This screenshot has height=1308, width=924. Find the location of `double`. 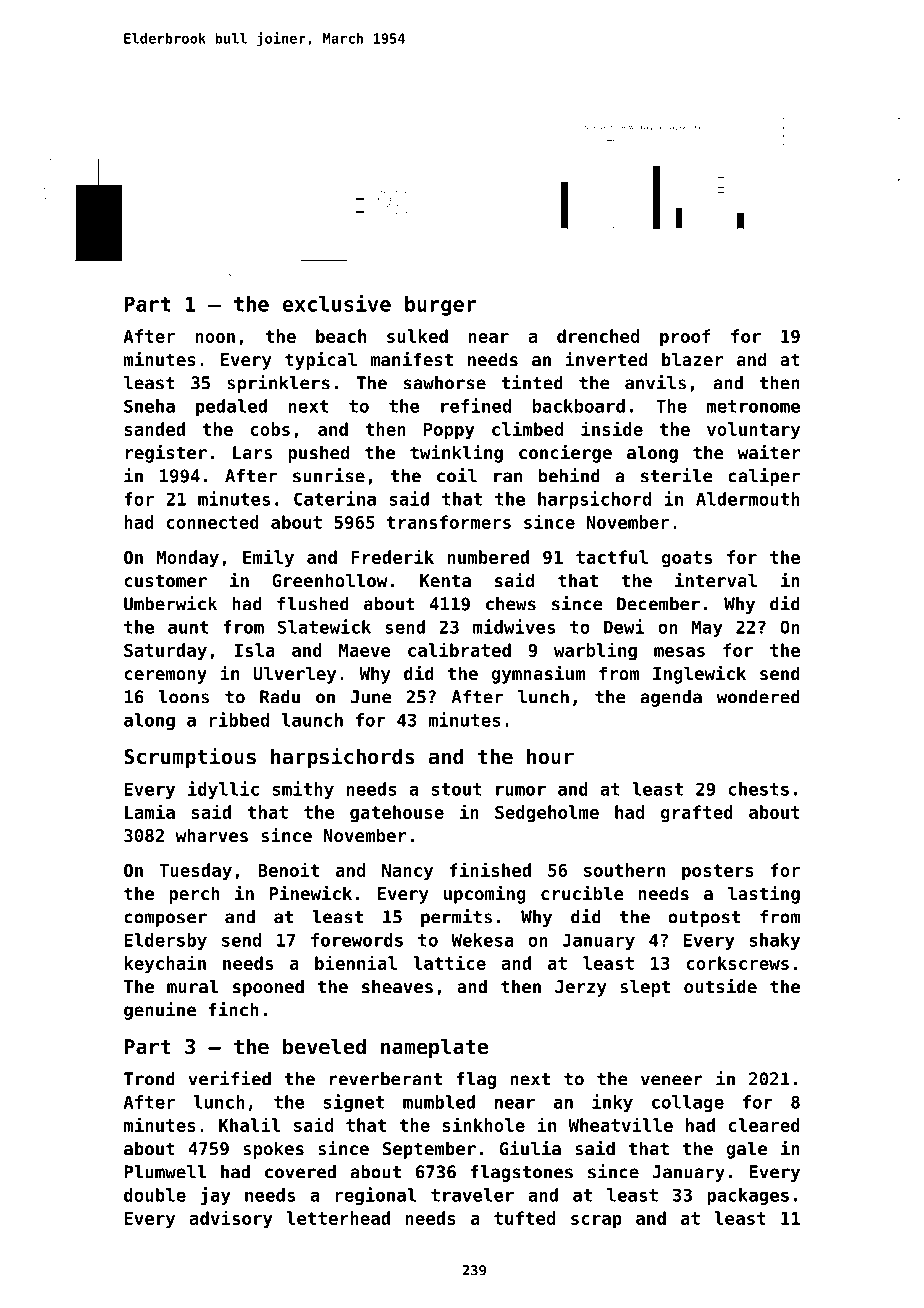

double is located at coordinates (155, 1195).
